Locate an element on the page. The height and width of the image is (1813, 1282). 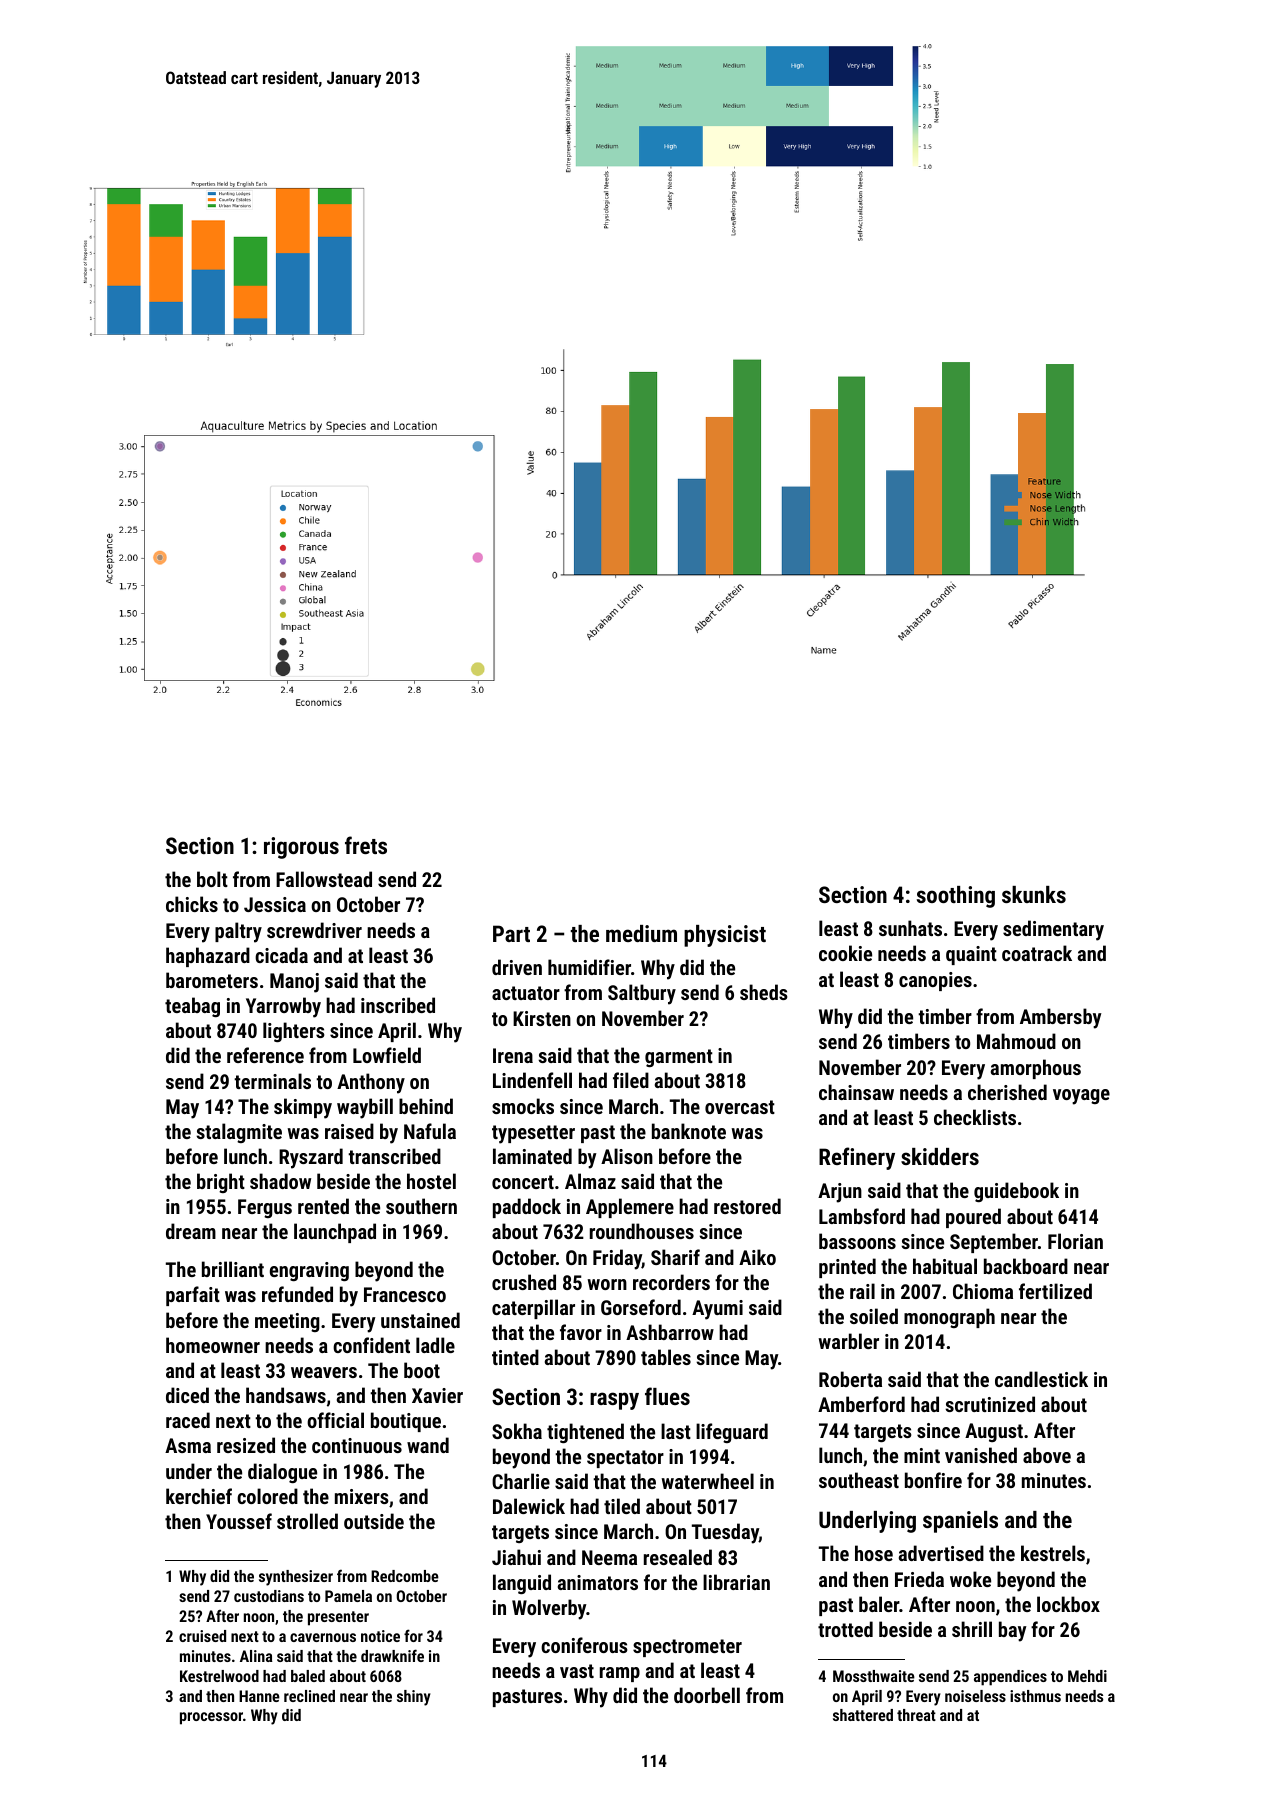
Almaz is located at coordinates (590, 1181).
